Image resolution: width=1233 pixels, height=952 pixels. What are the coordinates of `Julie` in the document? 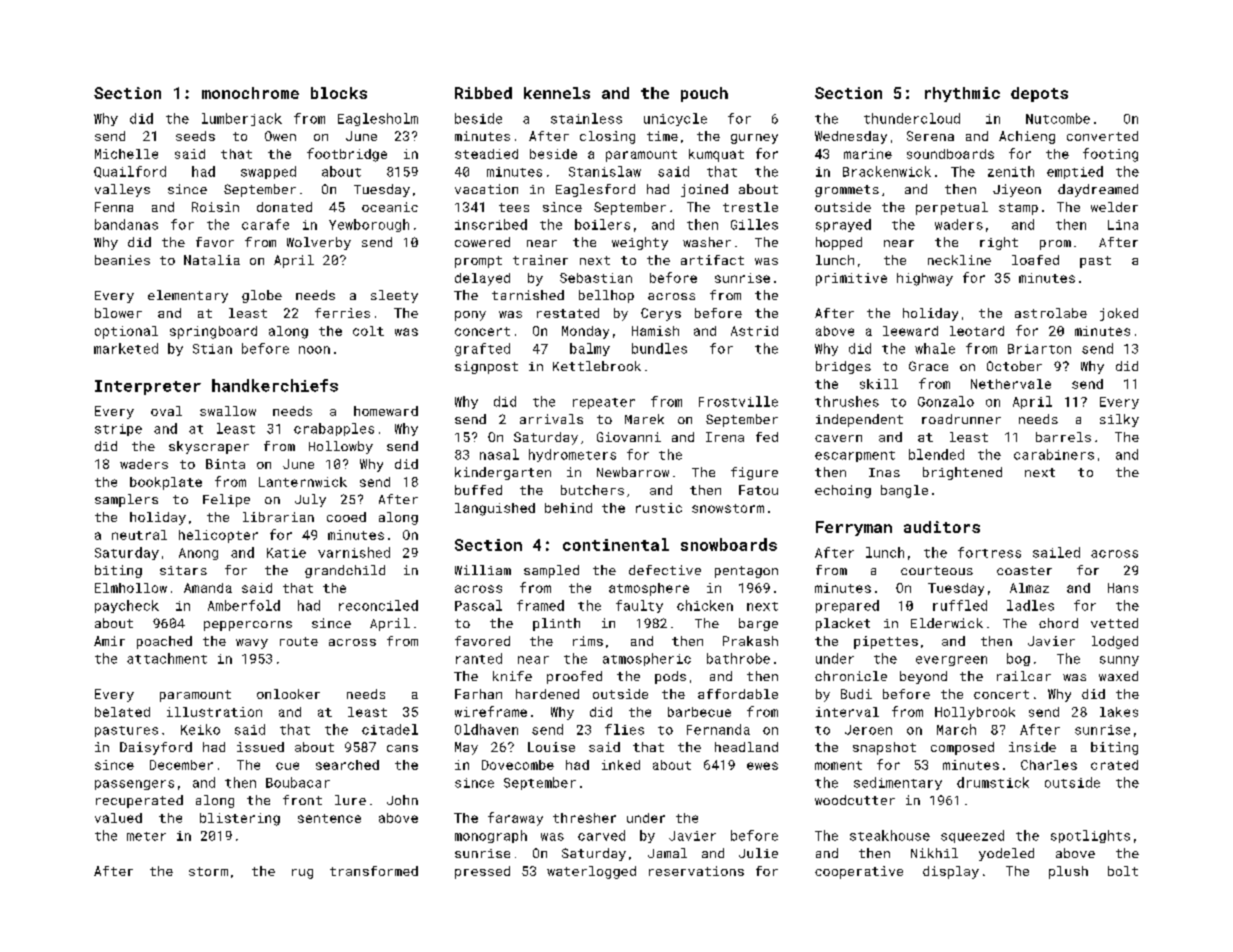 It's located at (758, 853).
